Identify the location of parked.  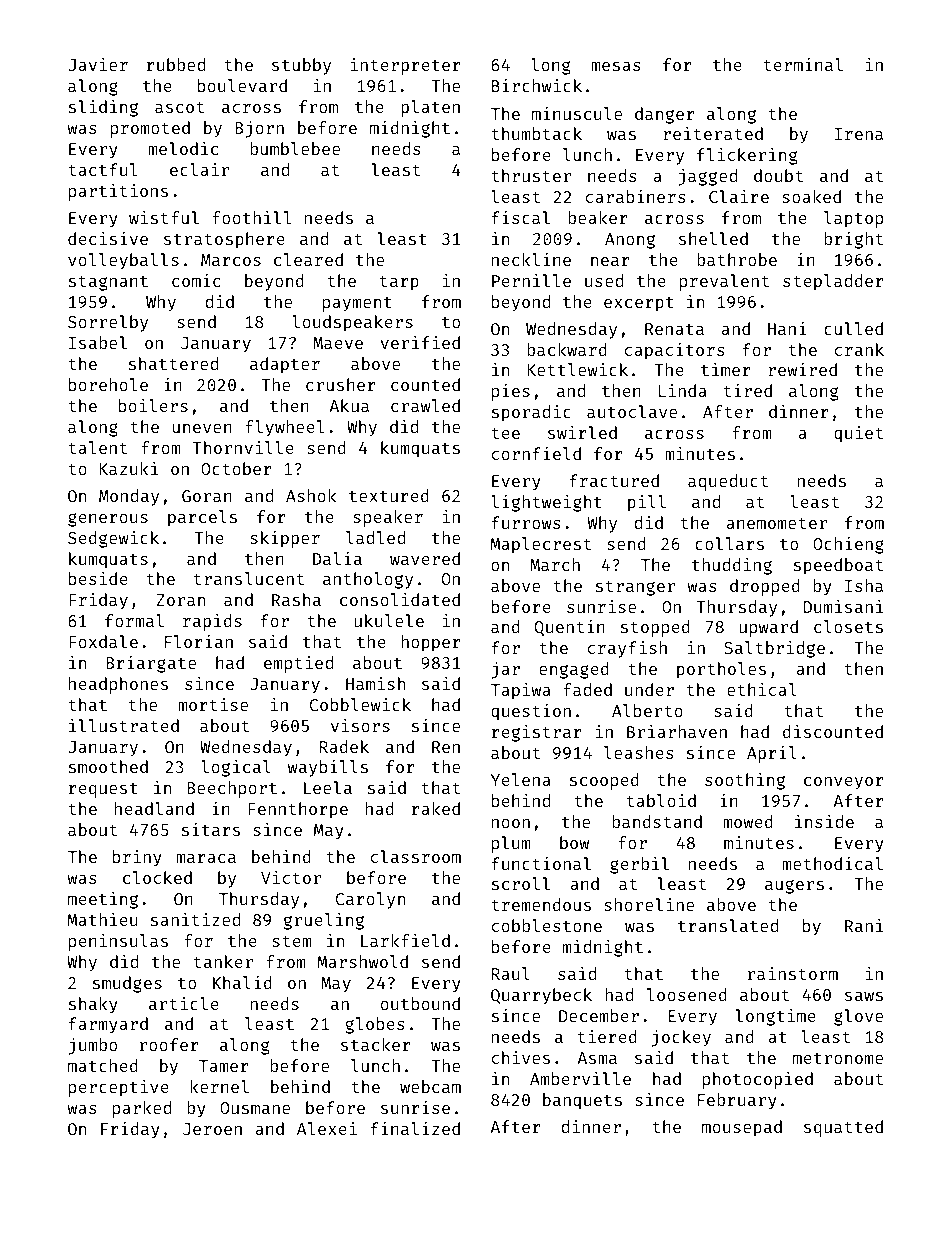
(142, 1109).
